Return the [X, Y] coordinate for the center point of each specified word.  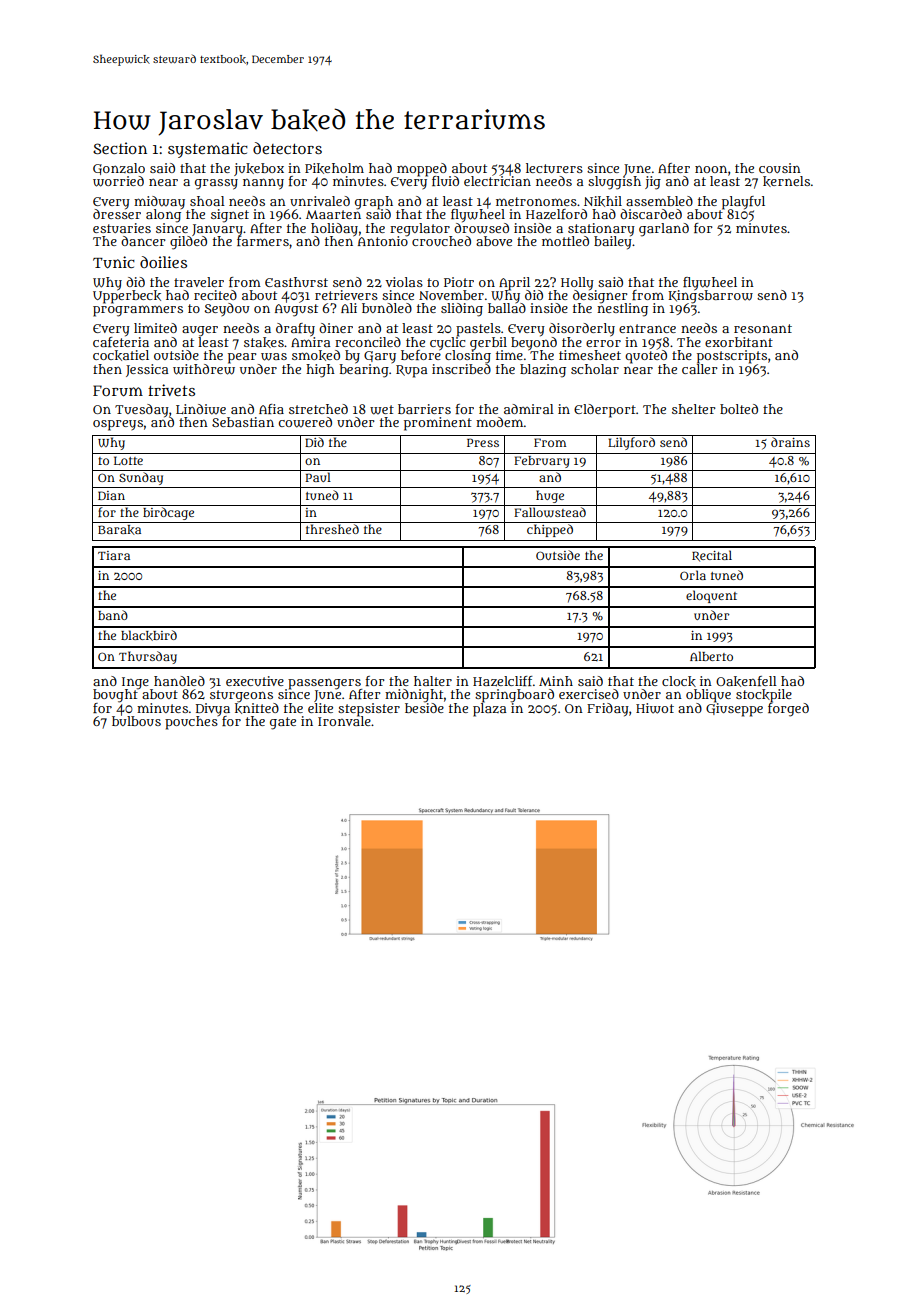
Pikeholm [334, 168]
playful [743, 203]
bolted [739, 409]
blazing [543, 371]
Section [120, 148]
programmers [138, 311]
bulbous [136, 721]
